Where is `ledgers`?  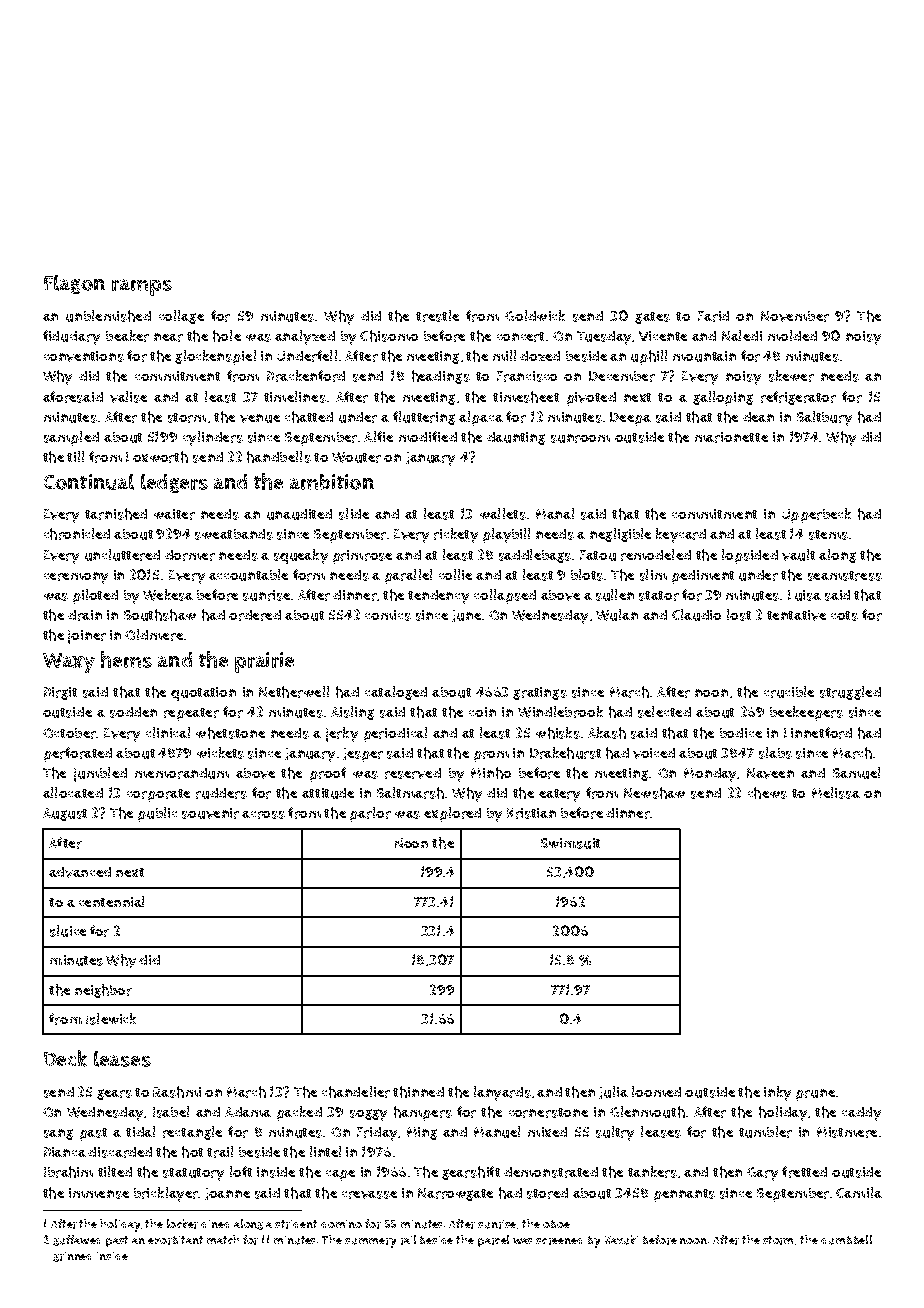
ledgers is located at coordinates (174, 483).
